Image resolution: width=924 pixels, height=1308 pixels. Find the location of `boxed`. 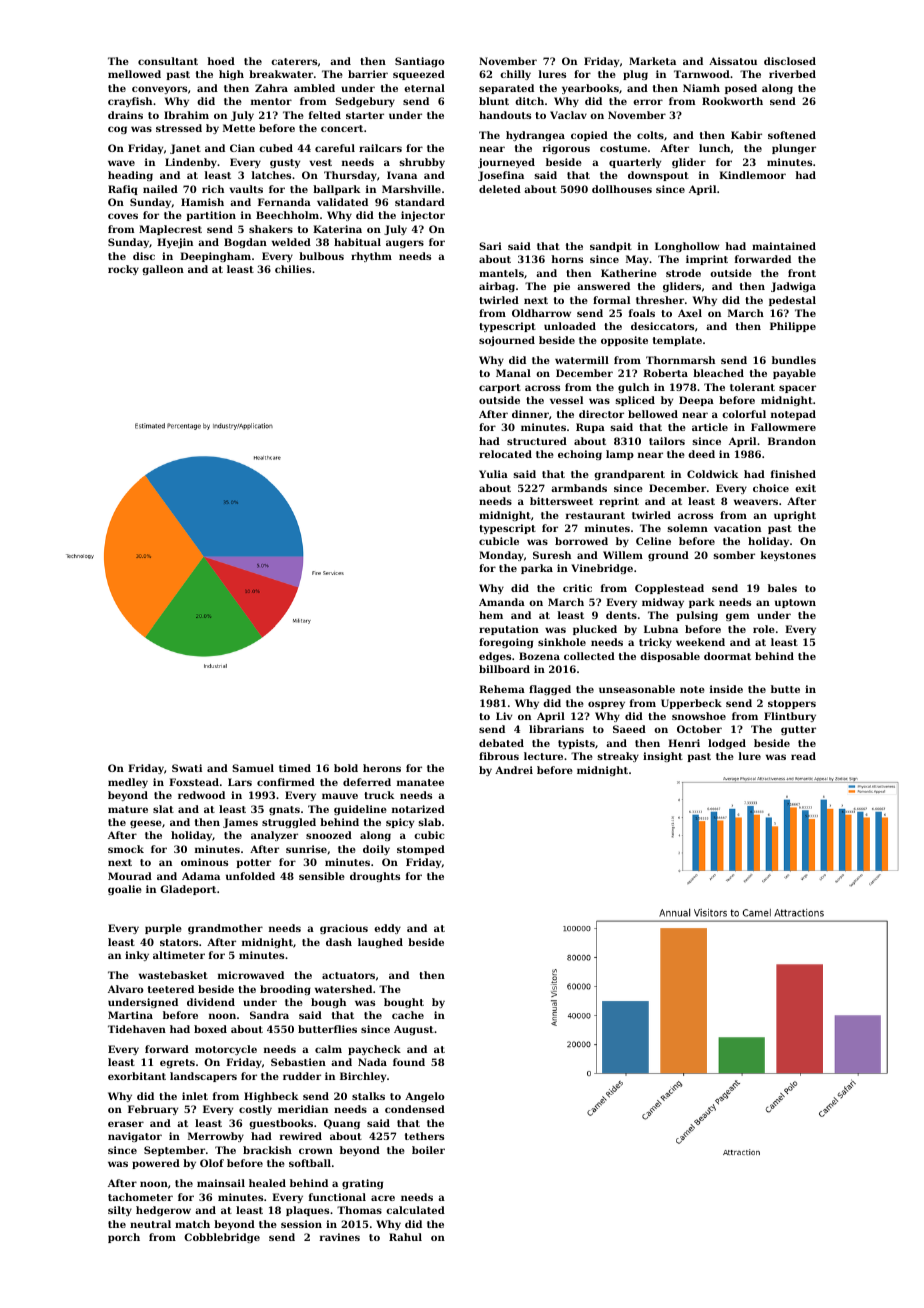

boxed is located at coordinates (210, 1029).
